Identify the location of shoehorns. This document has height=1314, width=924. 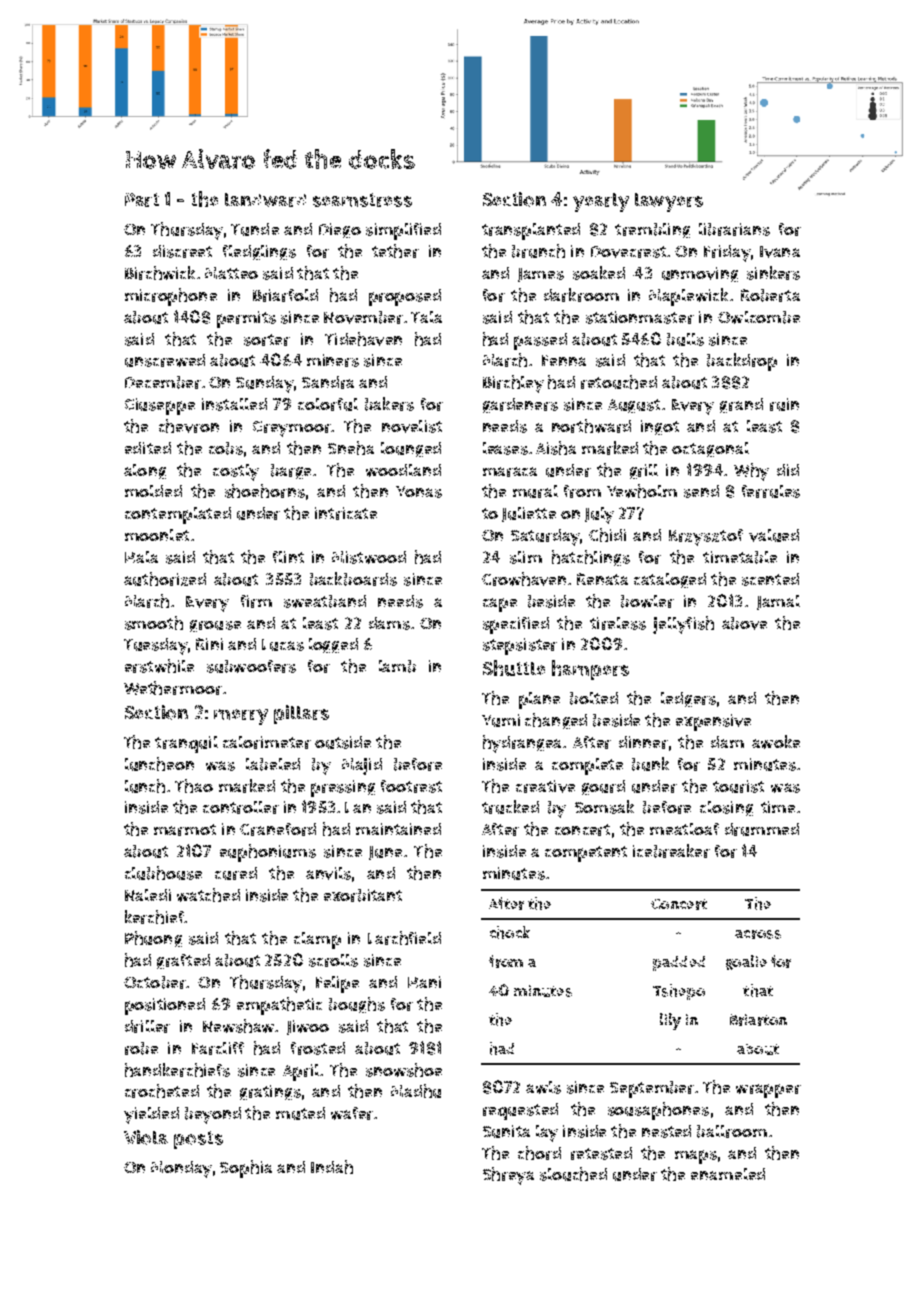
(265, 491).
